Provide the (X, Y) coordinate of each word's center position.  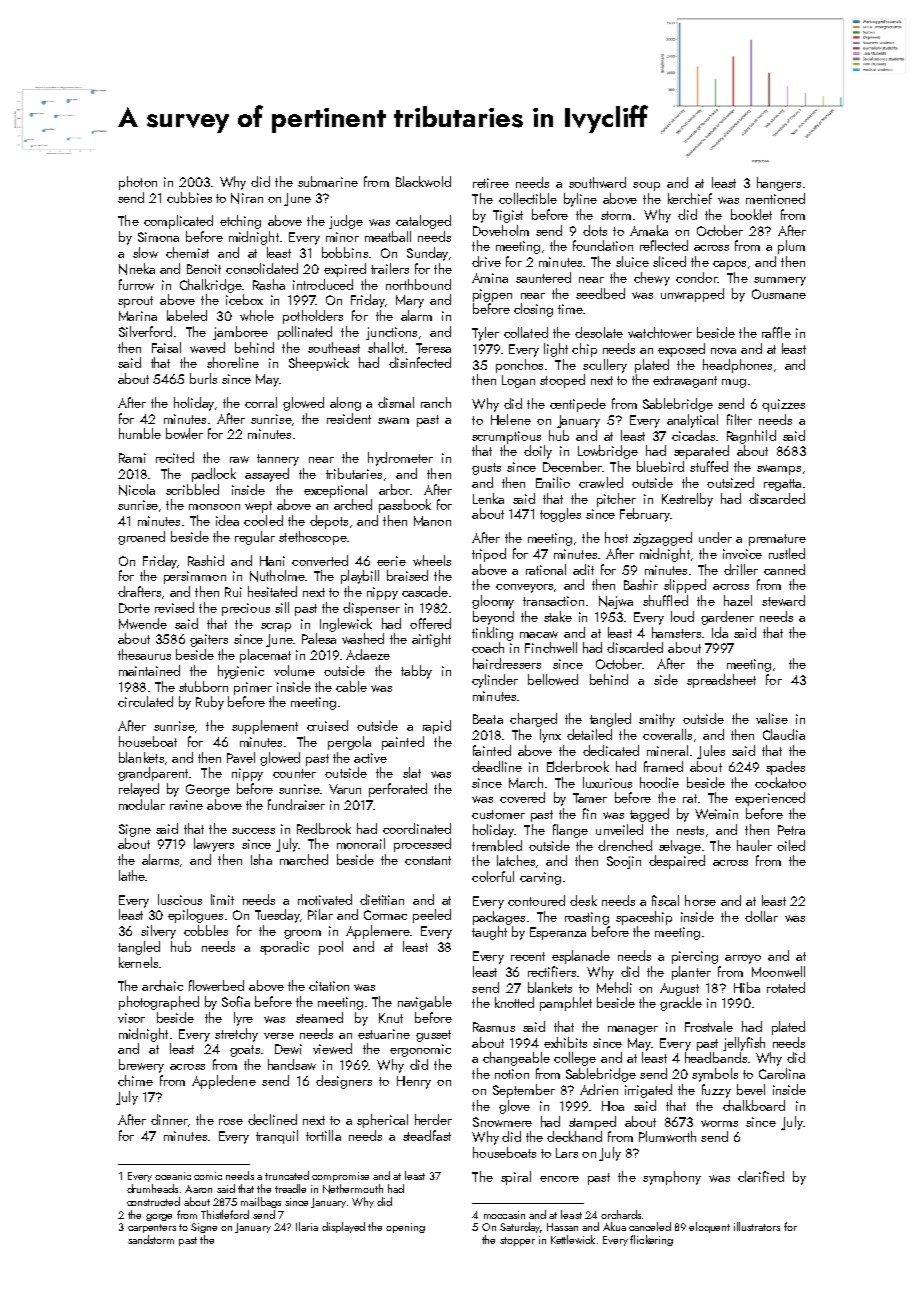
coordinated (417, 828)
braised (407, 575)
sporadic (284, 948)
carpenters (152, 1228)
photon (138, 183)
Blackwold (423, 181)
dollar (761, 916)
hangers (779, 184)
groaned (141, 538)
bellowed (553, 679)
